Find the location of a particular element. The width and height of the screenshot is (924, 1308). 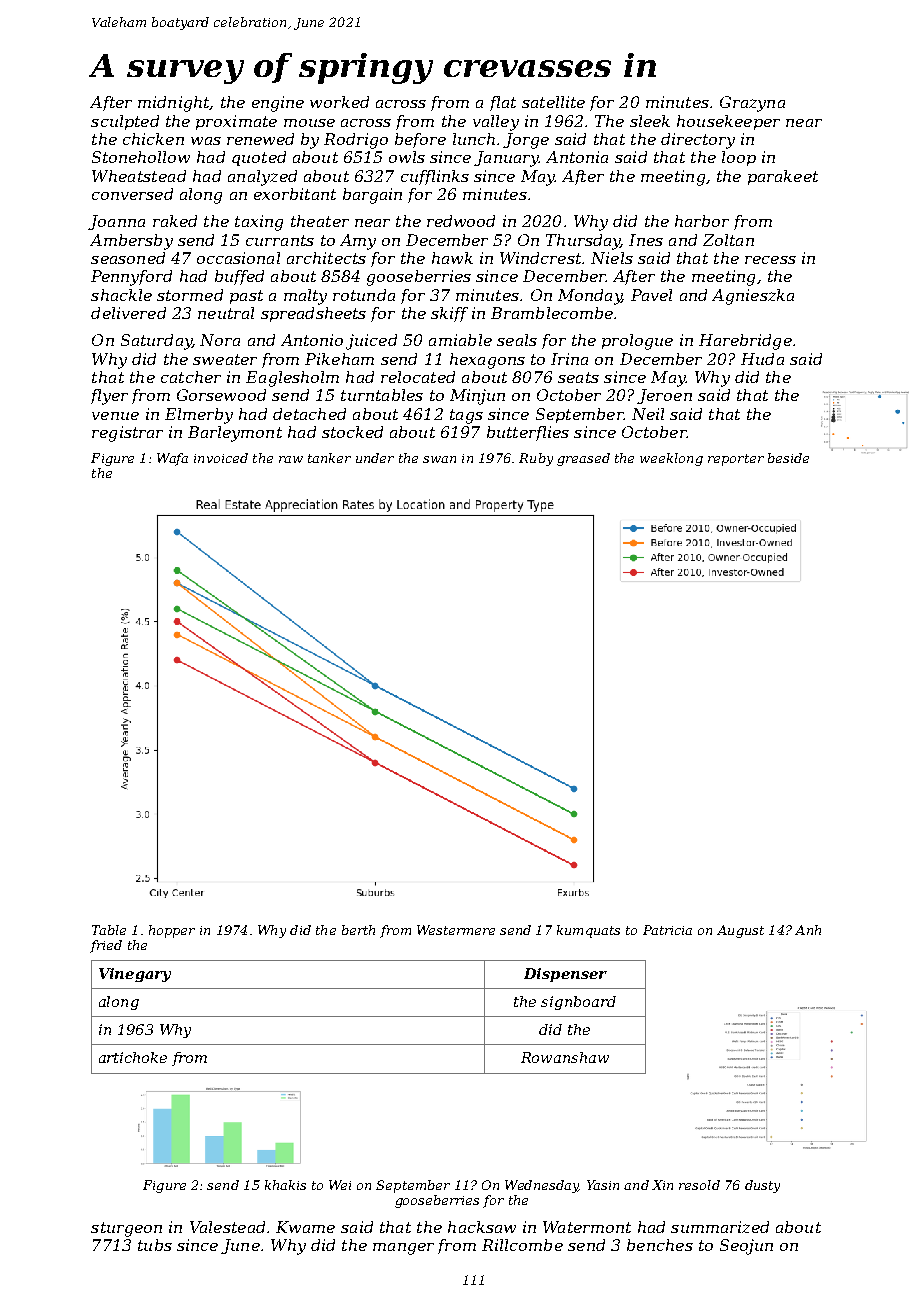

loop is located at coordinates (739, 158).
